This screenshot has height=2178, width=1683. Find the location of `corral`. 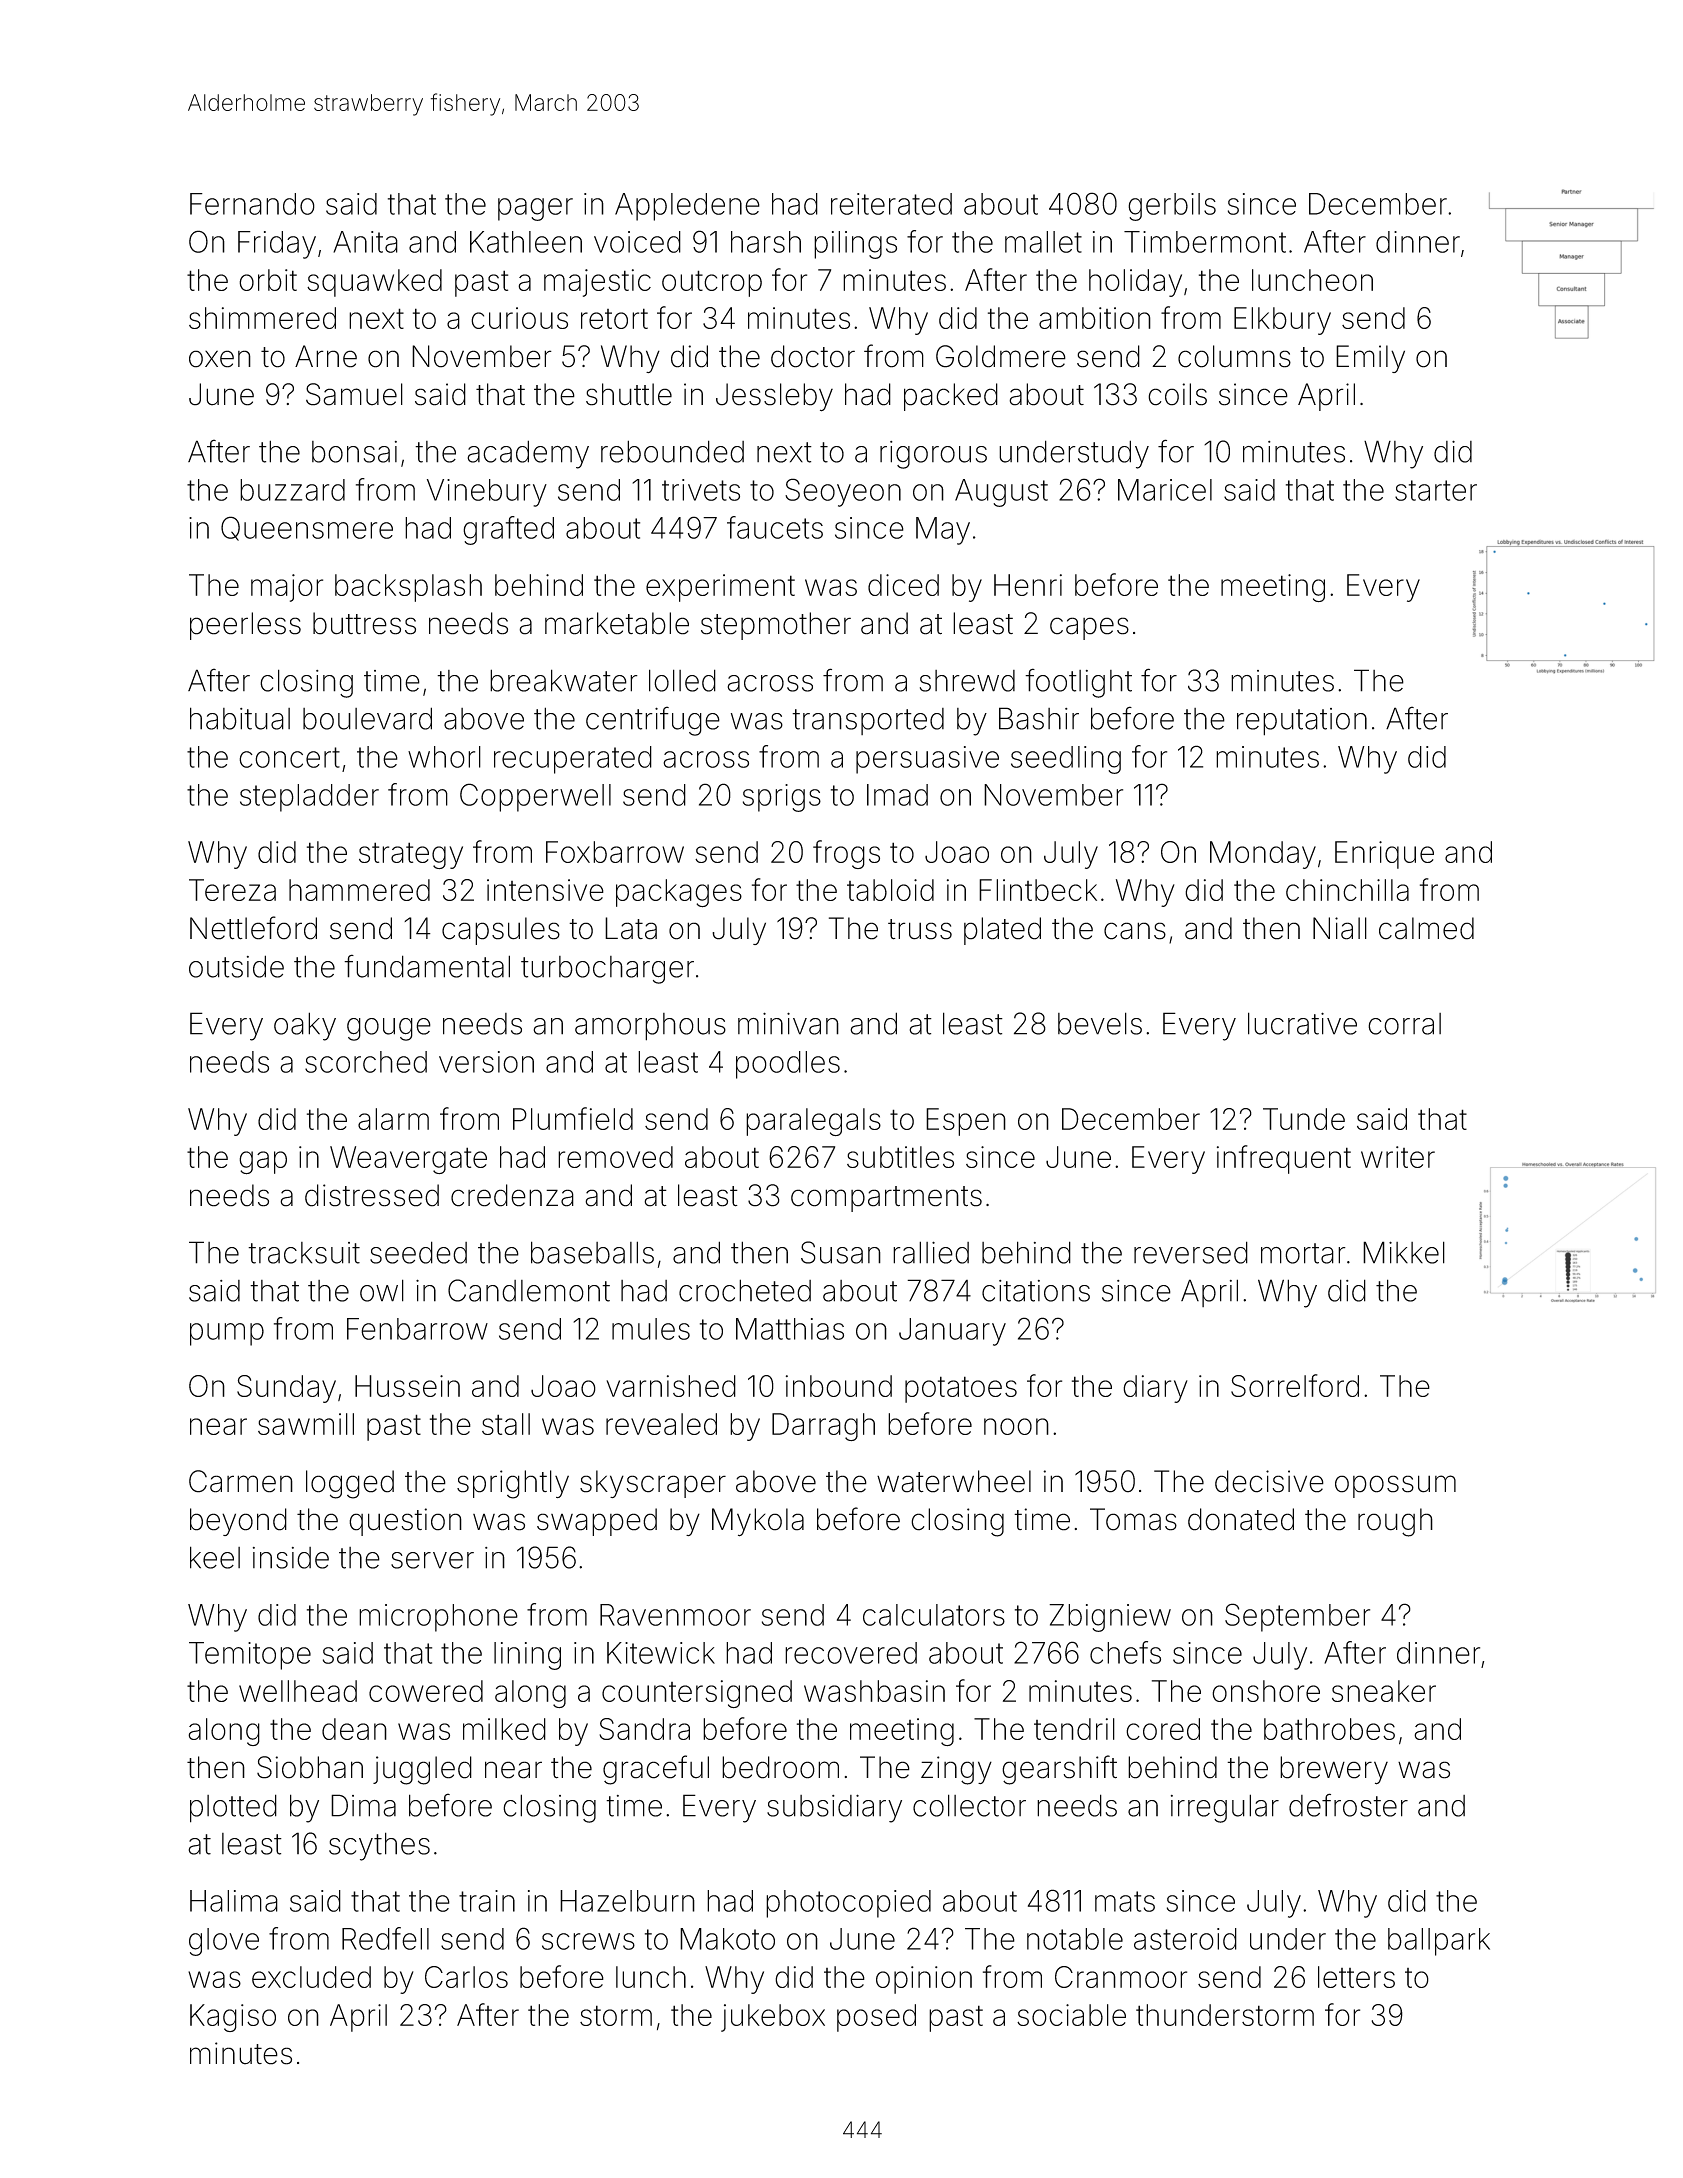

corral is located at coordinates (1404, 1024).
